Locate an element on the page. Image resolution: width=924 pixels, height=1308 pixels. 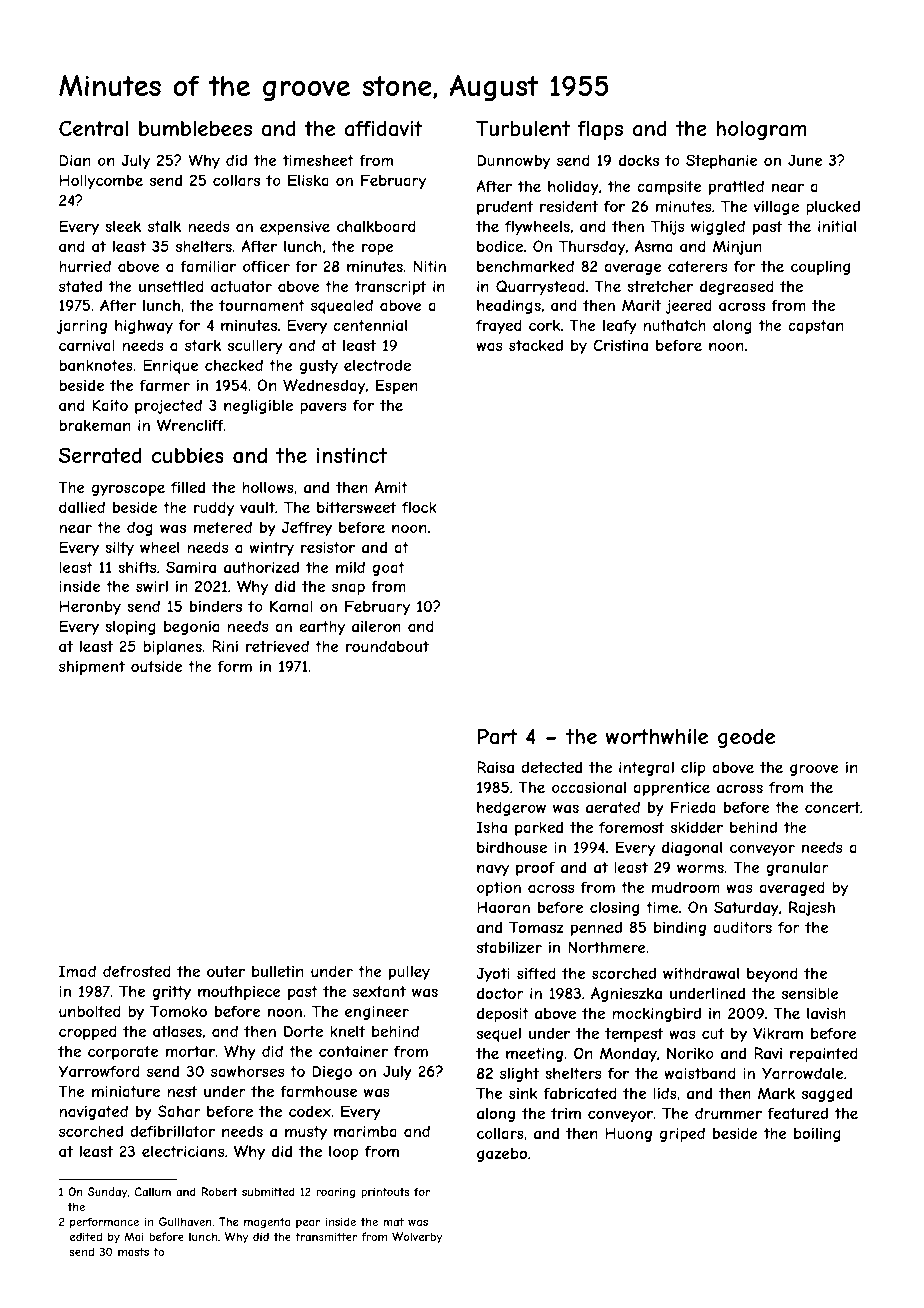
Cristina is located at coordinates (620, 345).
